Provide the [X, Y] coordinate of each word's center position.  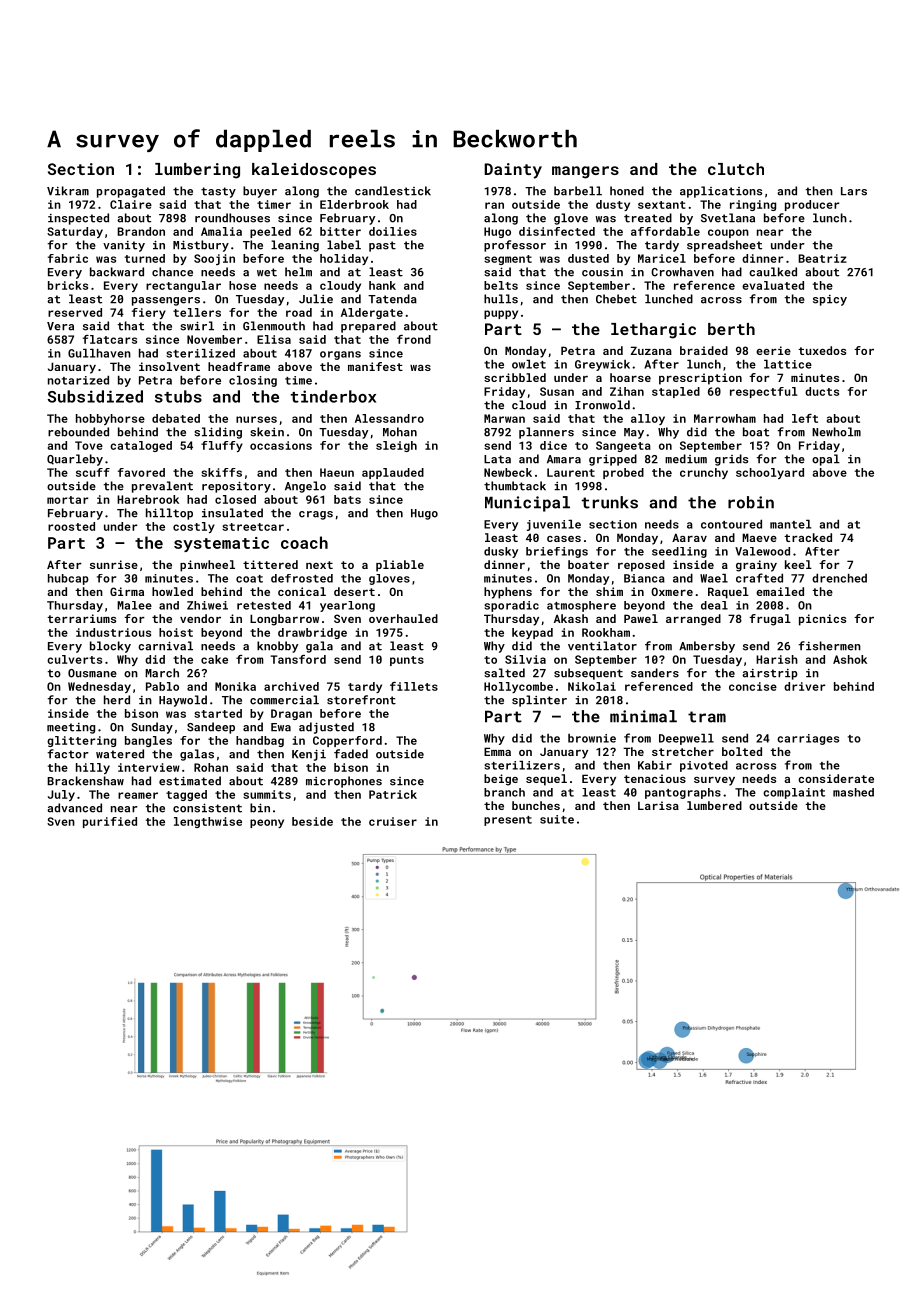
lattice [788, 364]
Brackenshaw [85, 781]
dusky [501, 552]
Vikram [68, 191]
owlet [529, 364]
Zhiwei [207, 605]
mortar [67, 500]
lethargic [653, 331]
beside [312, 821]
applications [721, 192]
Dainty [513, 171]
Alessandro [389, 418]
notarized [78, 380]
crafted [759, 578]
